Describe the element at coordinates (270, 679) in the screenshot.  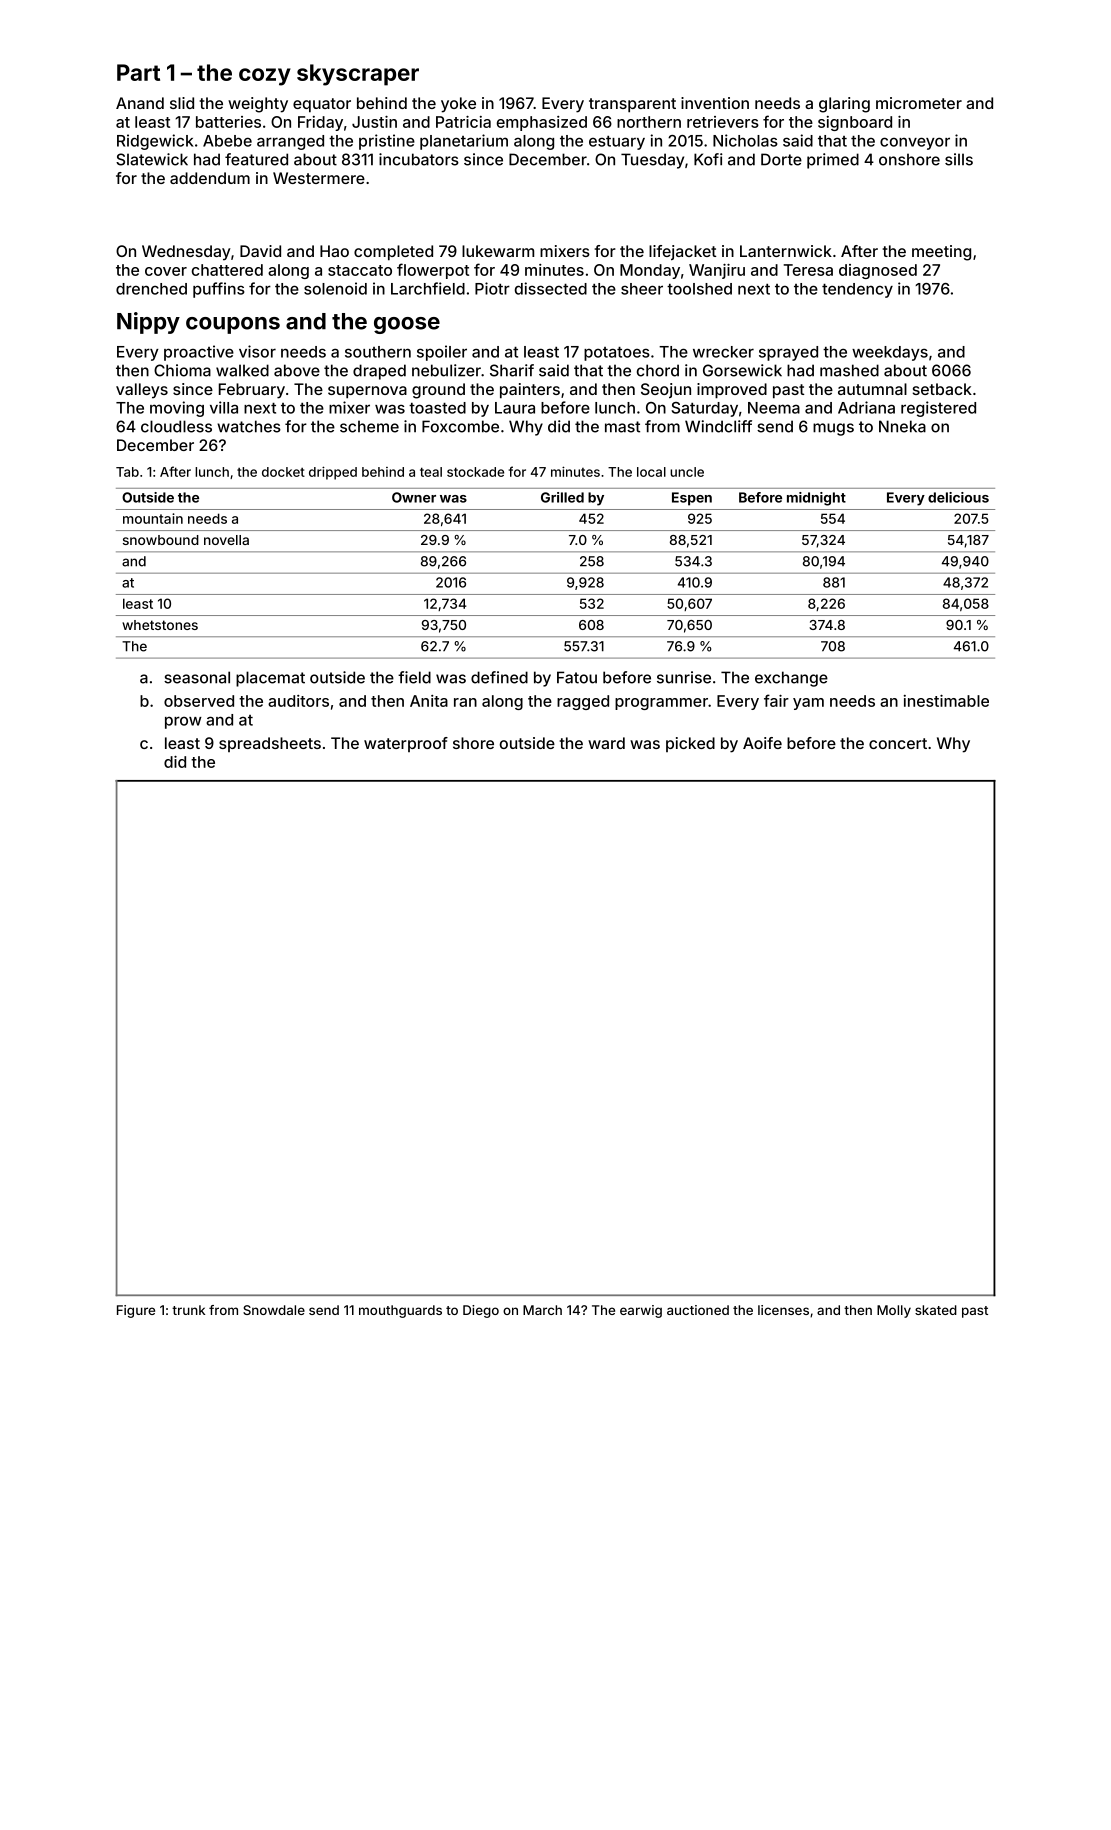
I see `placemat` at that location.
